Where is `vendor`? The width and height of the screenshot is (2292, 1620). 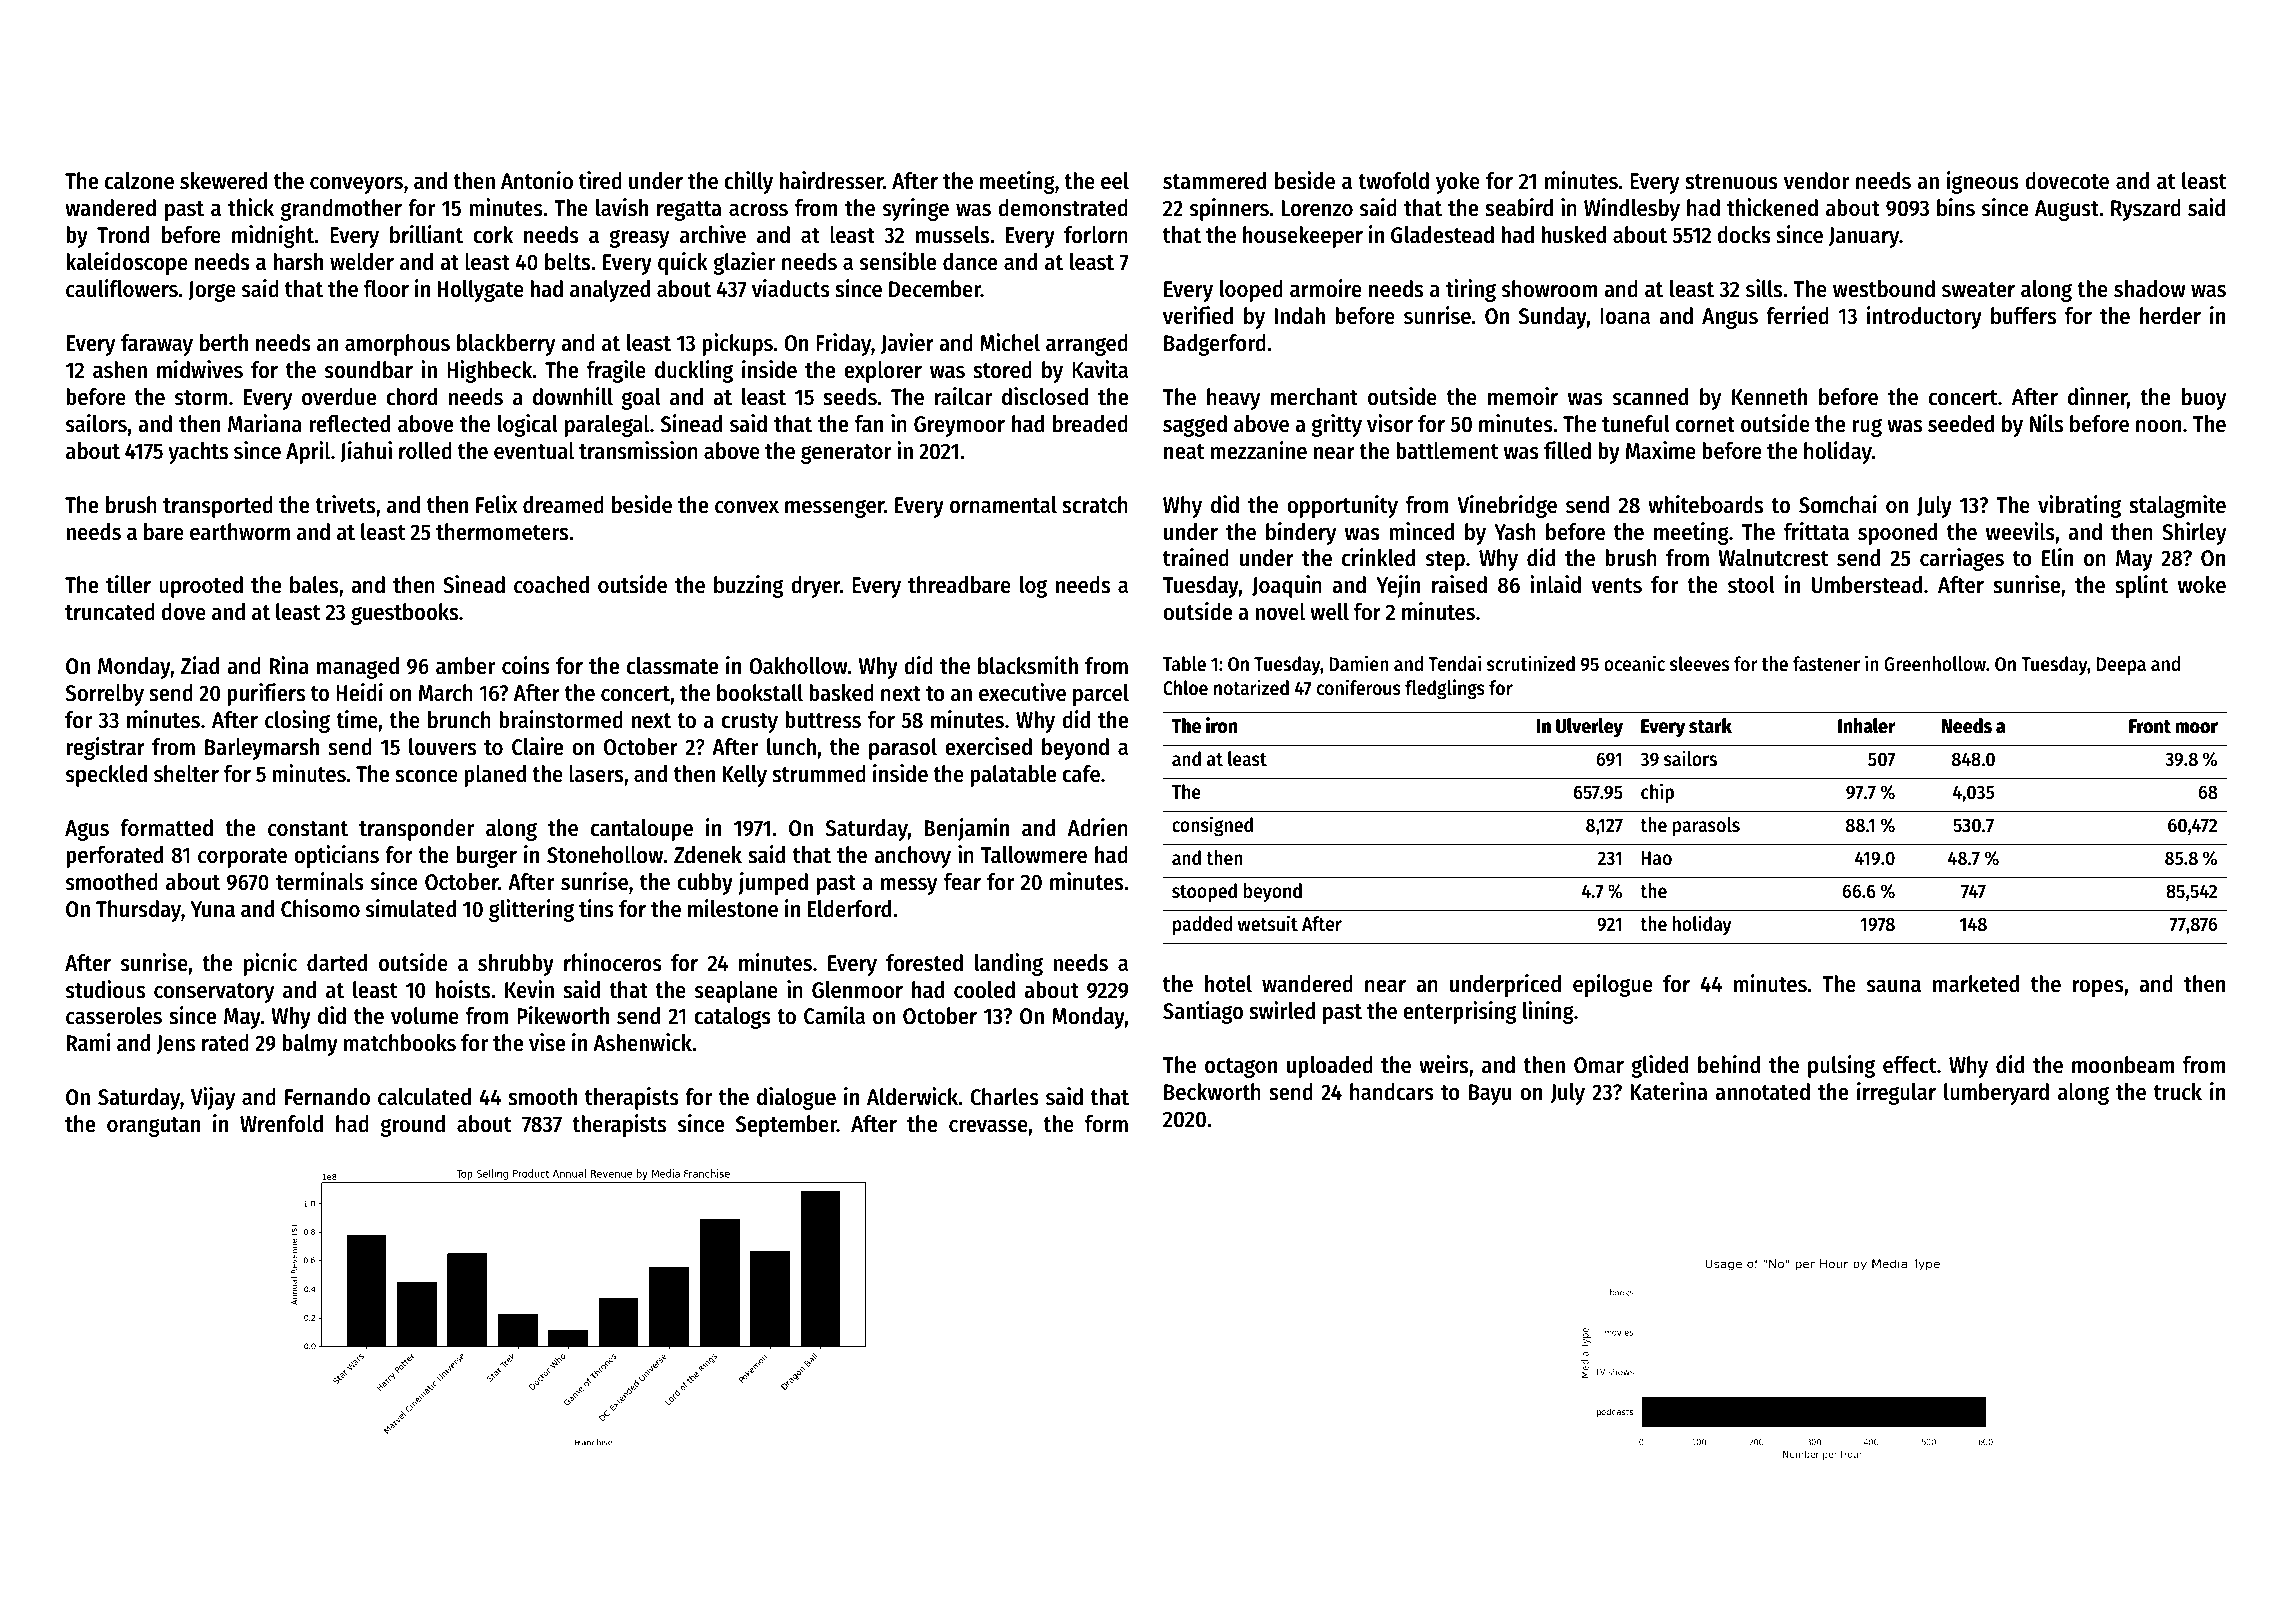
vendor is located at coordinates (1816, 181).
